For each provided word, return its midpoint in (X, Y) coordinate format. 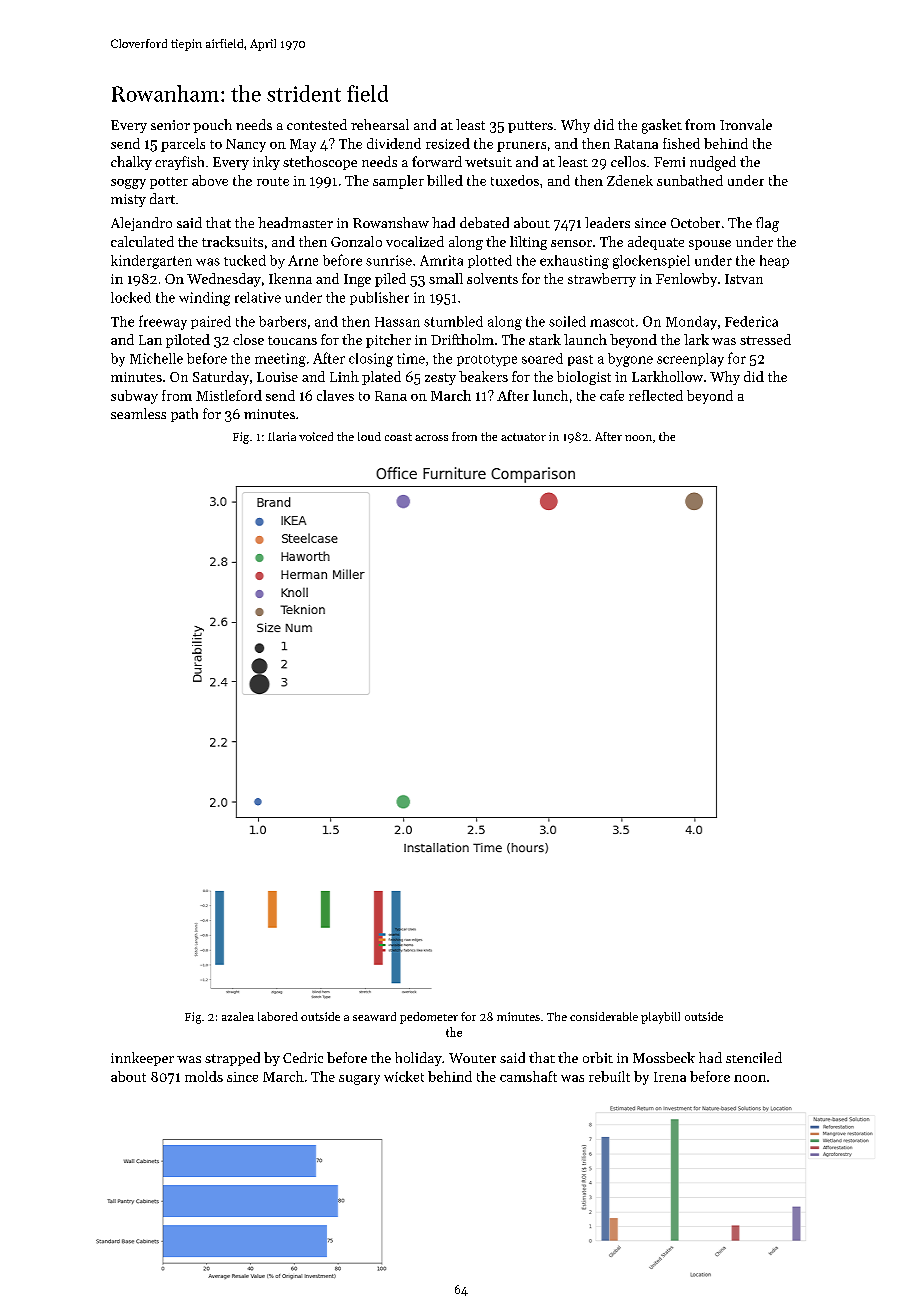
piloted (188, 341)
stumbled (453, 321)
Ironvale (746, 124)
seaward (374, 1016)
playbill (660, 1018)
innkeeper (142, 1059)
